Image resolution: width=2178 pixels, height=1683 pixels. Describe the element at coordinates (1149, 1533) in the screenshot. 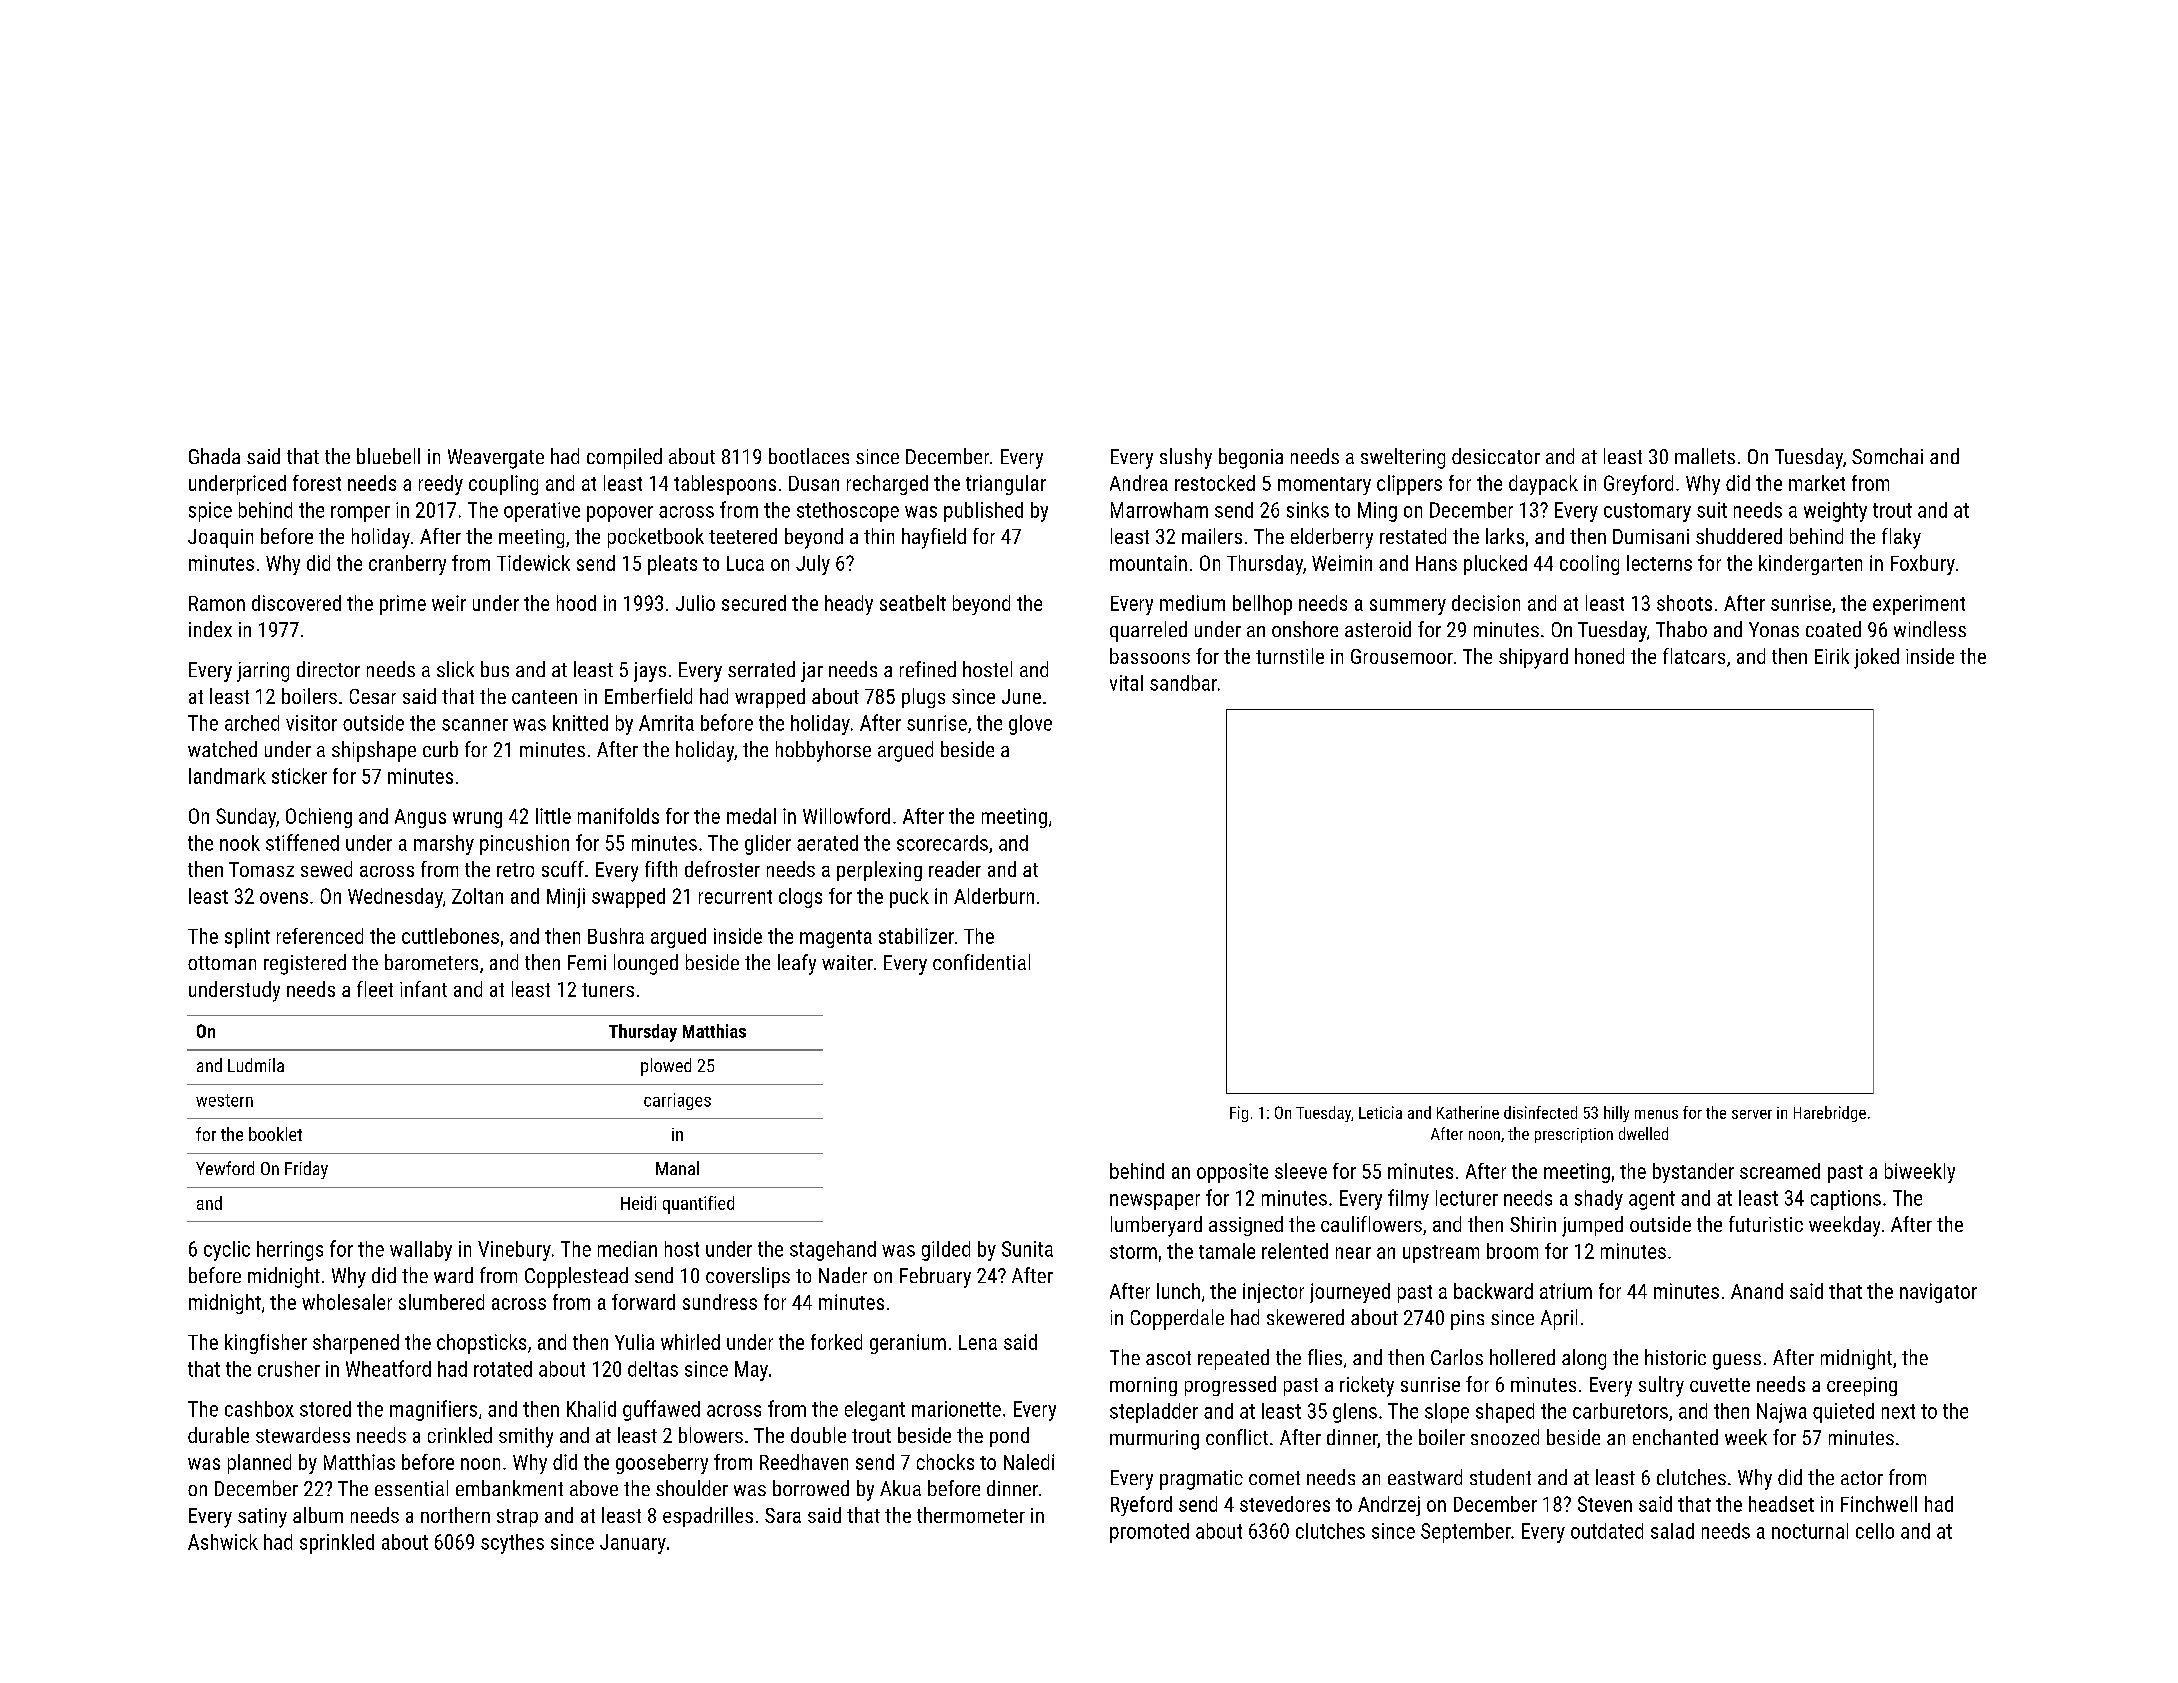

I see `promoted` at that location.
